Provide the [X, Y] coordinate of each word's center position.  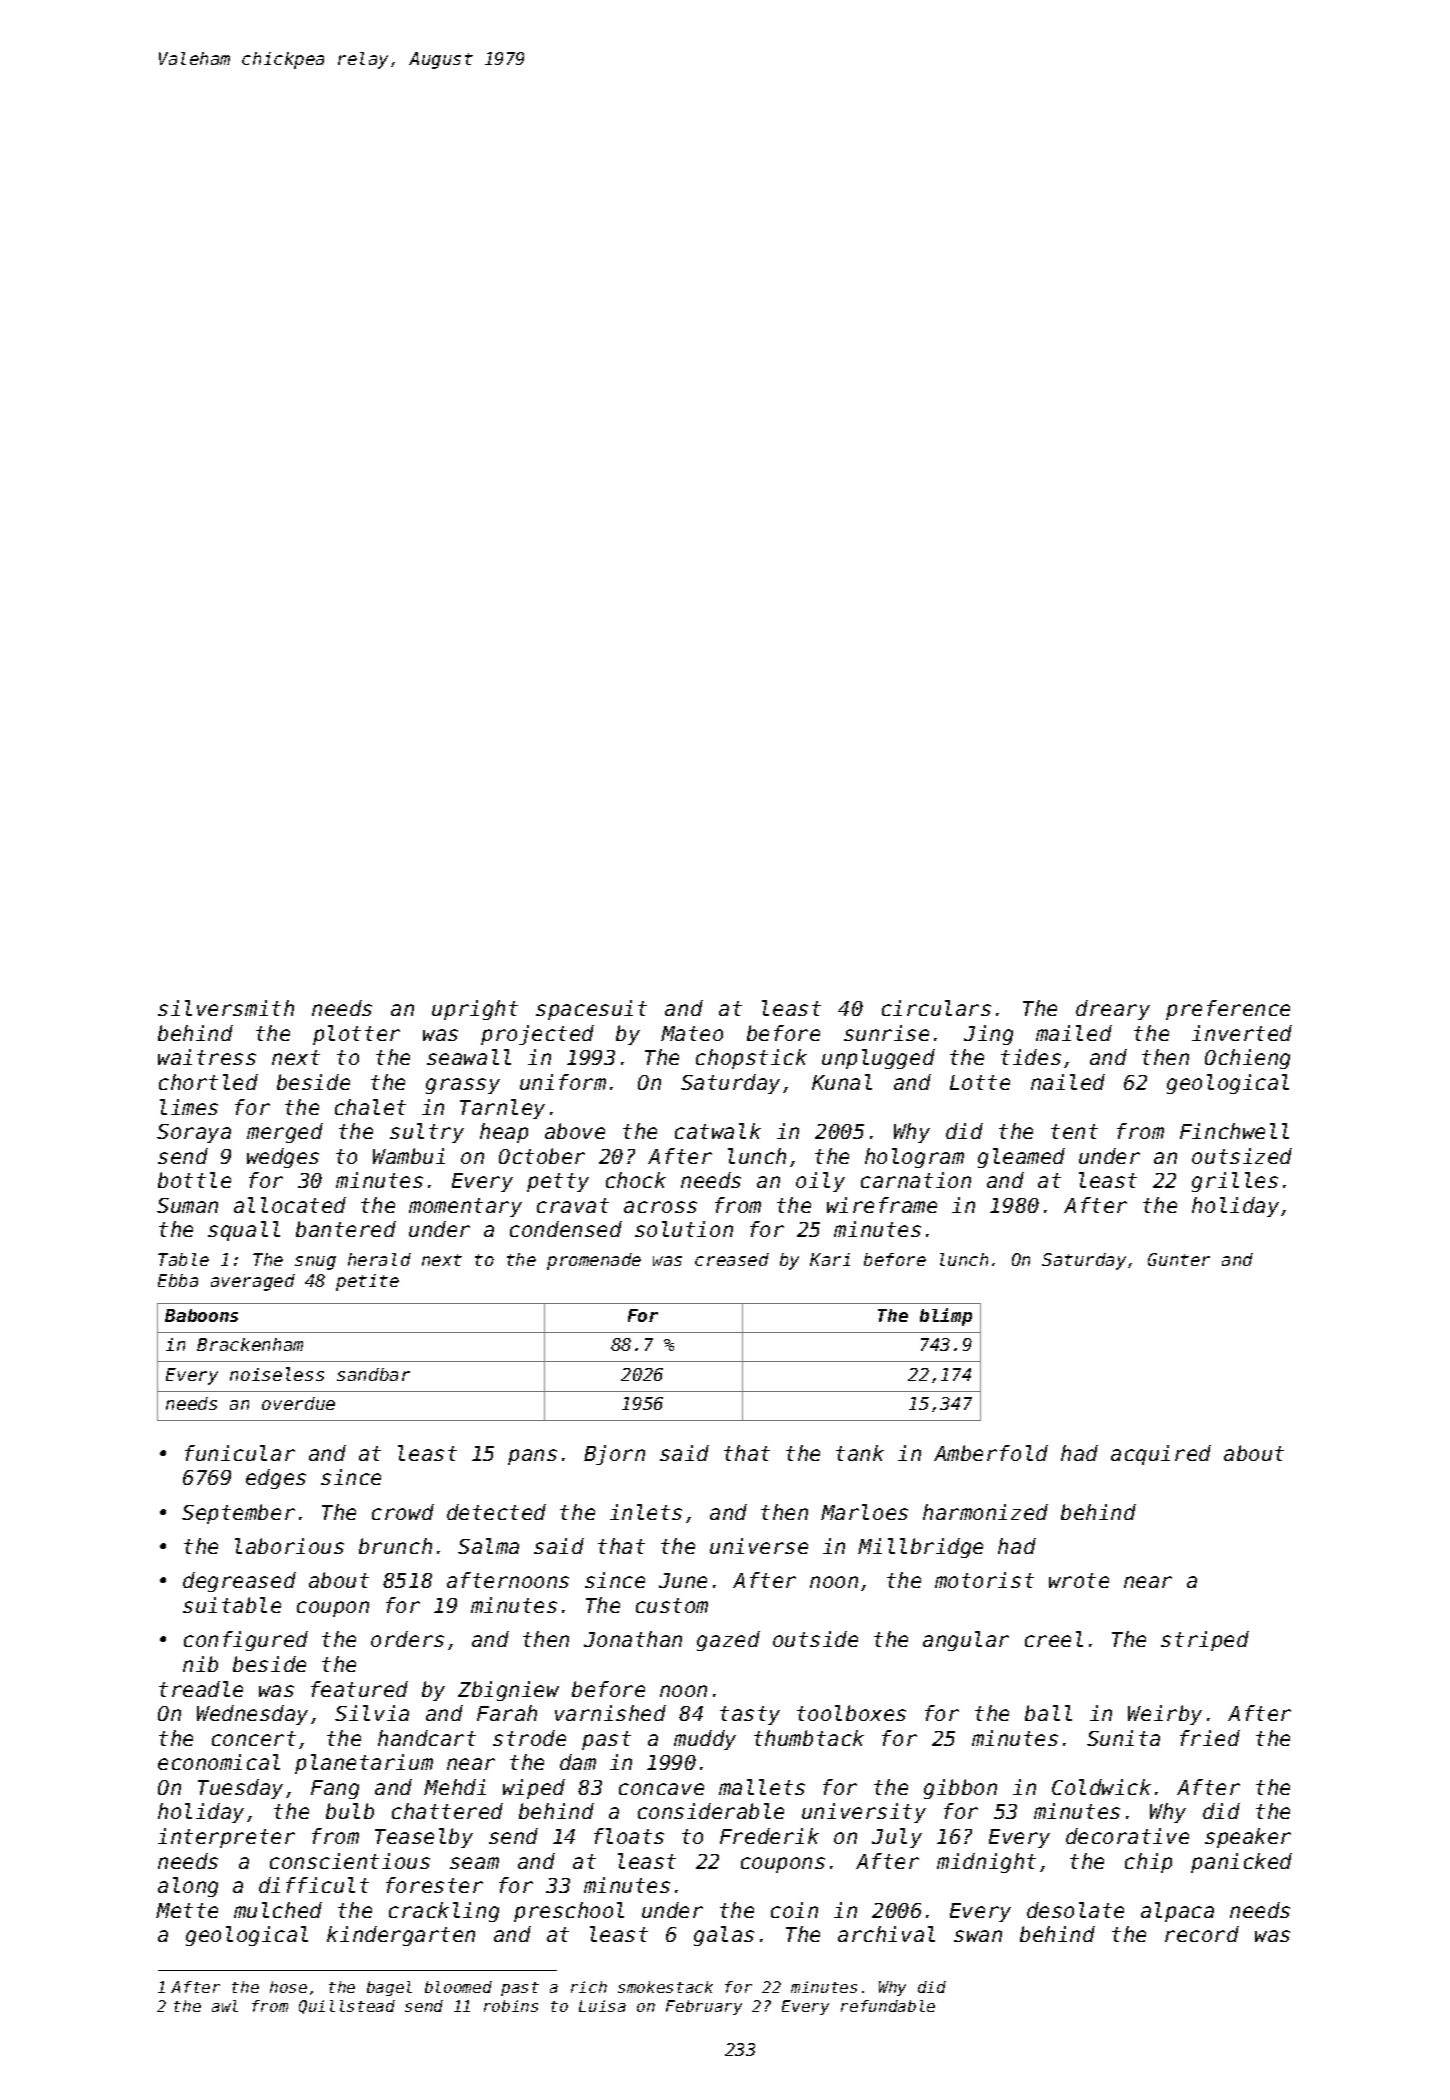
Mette [187, 1910]
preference [1228, 1010]
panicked [1241, 1863]
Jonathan [633, 1639]
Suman [187, 1205]
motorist [984, 1580]
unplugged [878, 1059]
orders [407, 1639]
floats [629, 1836]
